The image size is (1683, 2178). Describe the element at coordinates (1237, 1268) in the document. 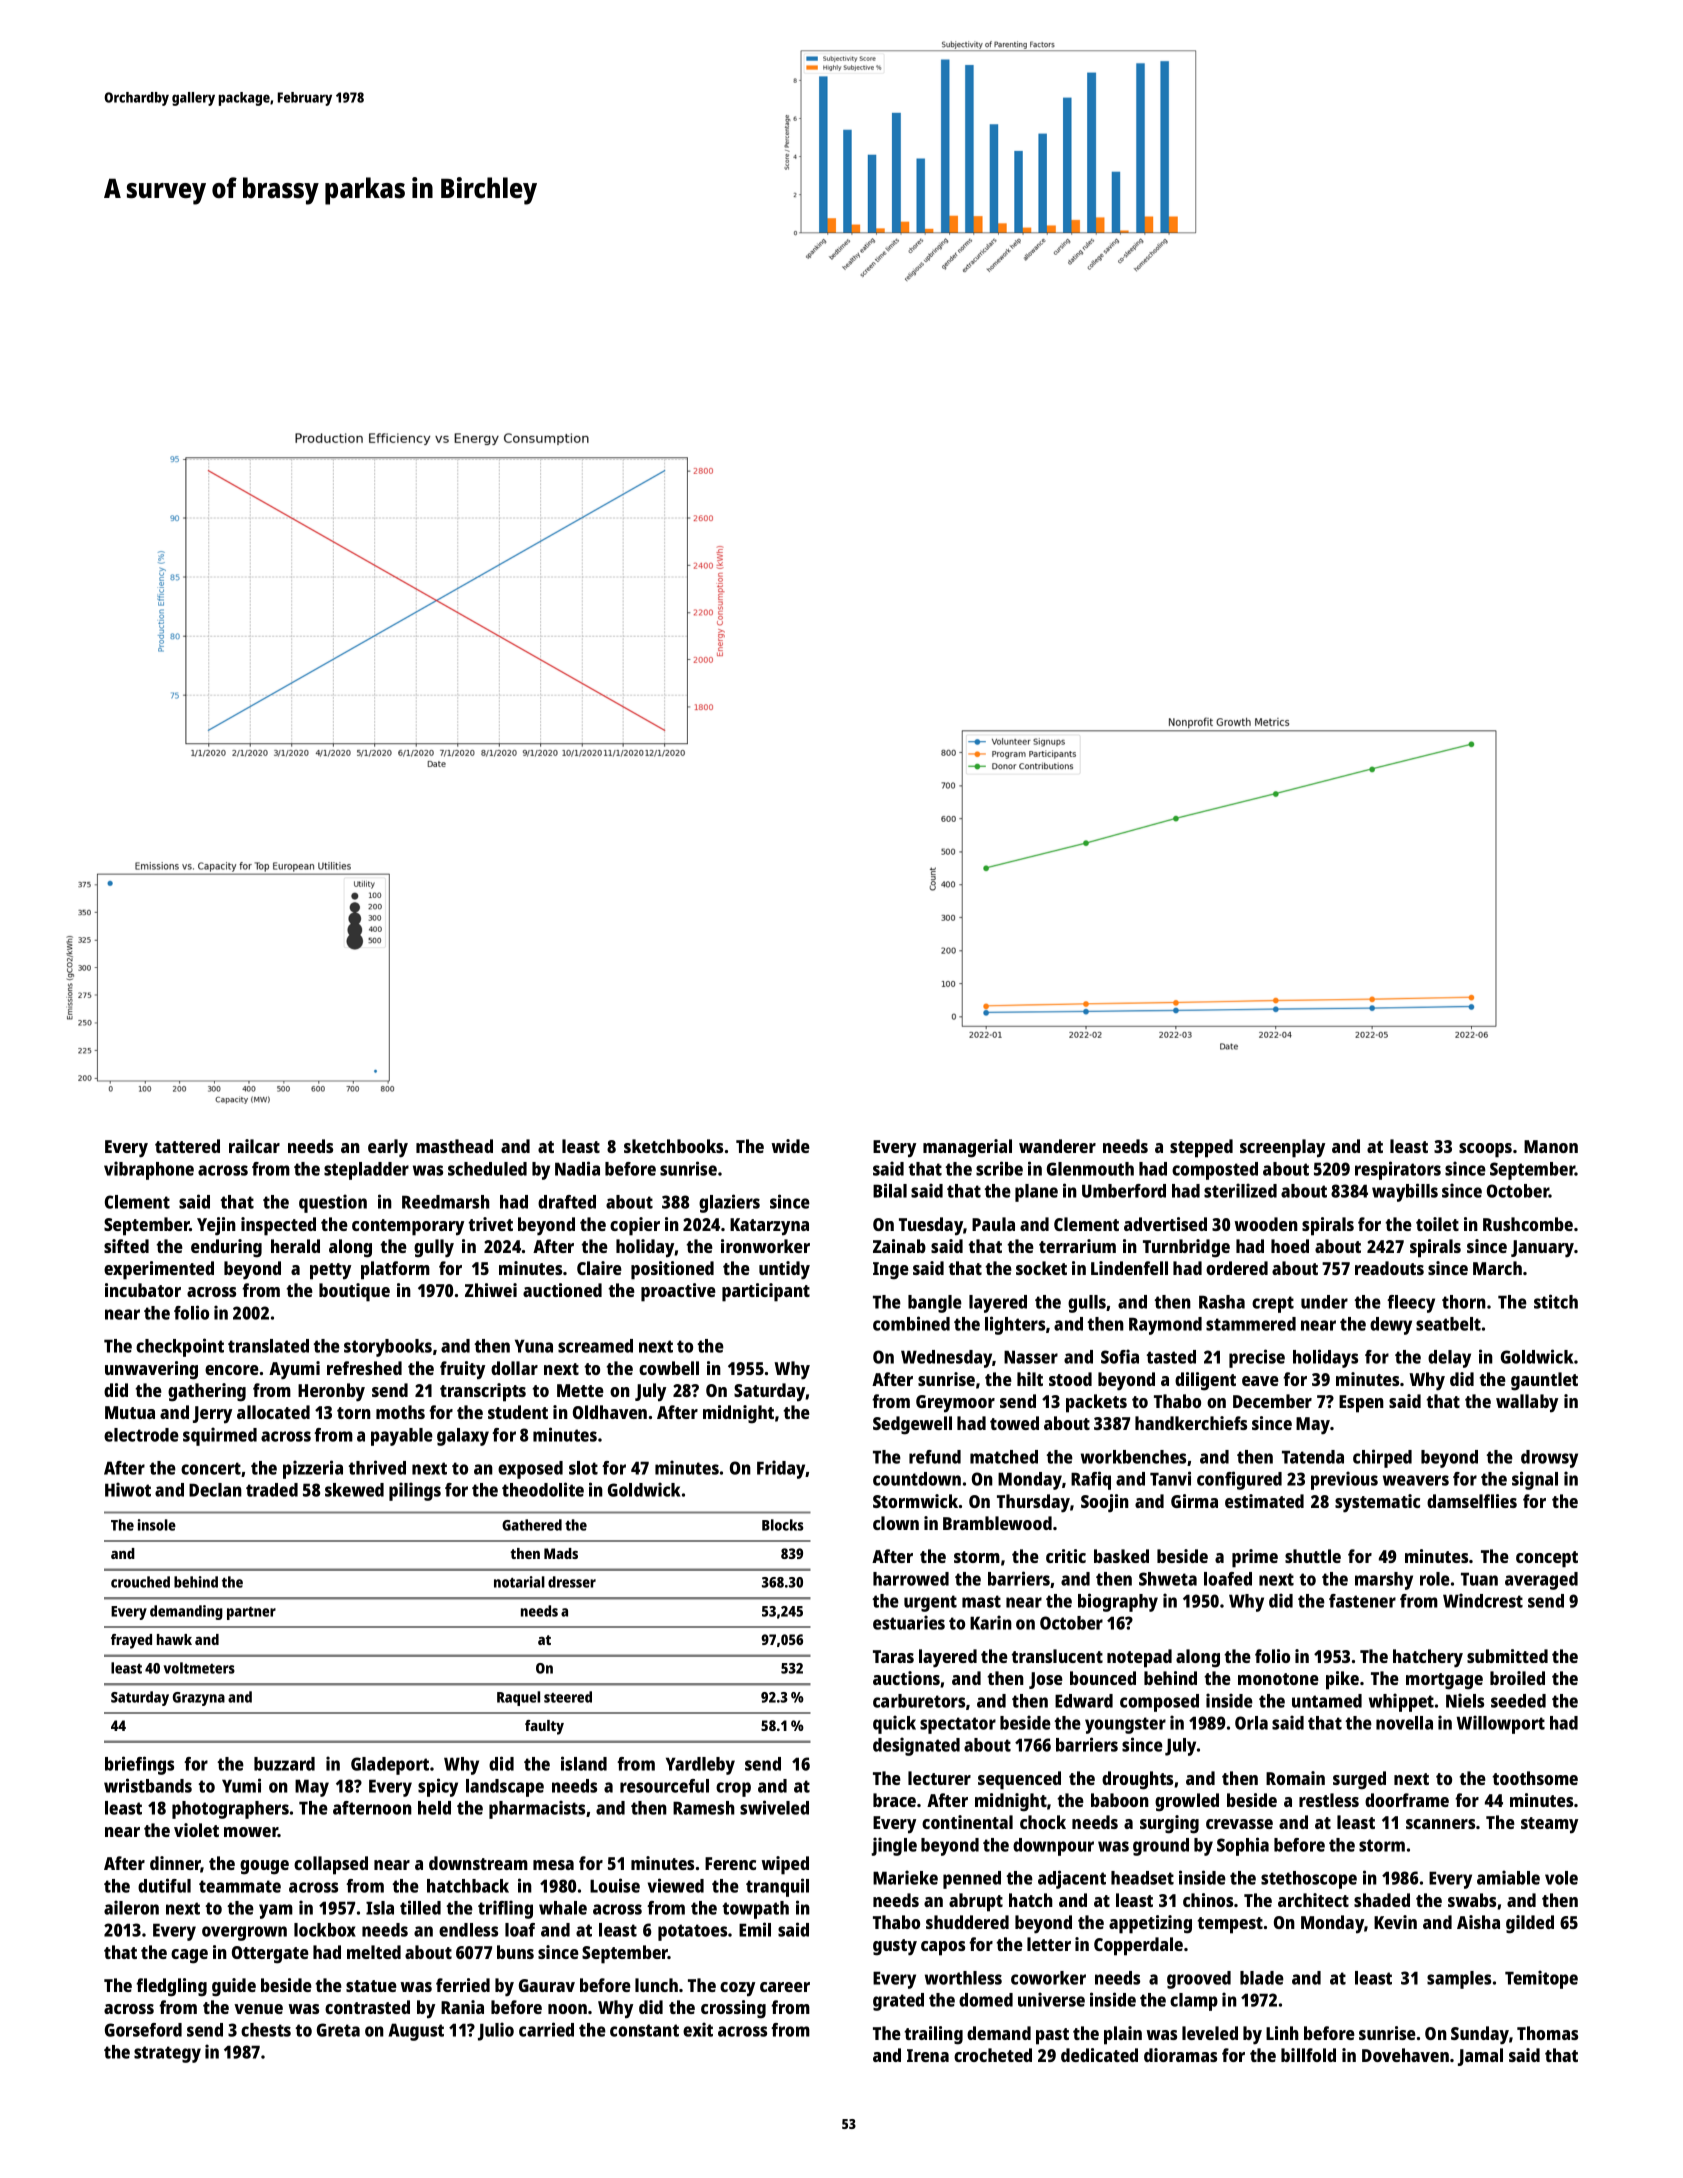

I see `ordered` at that location.
